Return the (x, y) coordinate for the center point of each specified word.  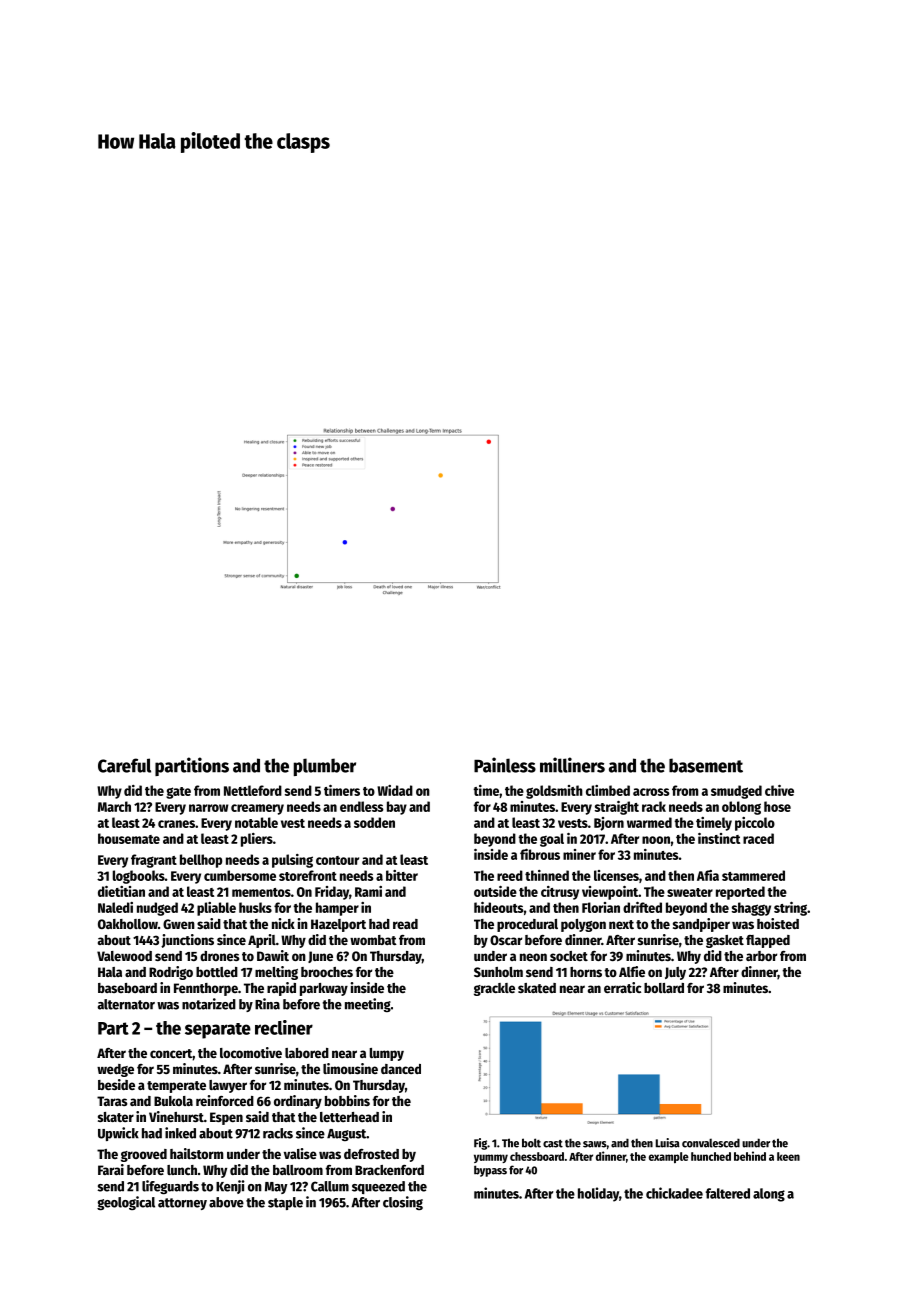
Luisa (668, 1143)
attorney (182, 1204)
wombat (373, 940)
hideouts (499, 907)
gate (178, 793)
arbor (761, 956)
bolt (531, 1143)
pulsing (292, 861)
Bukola (173, 1101)
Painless (505, 765)
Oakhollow (128, 924)
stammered (753, 875)
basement (706, 765)
